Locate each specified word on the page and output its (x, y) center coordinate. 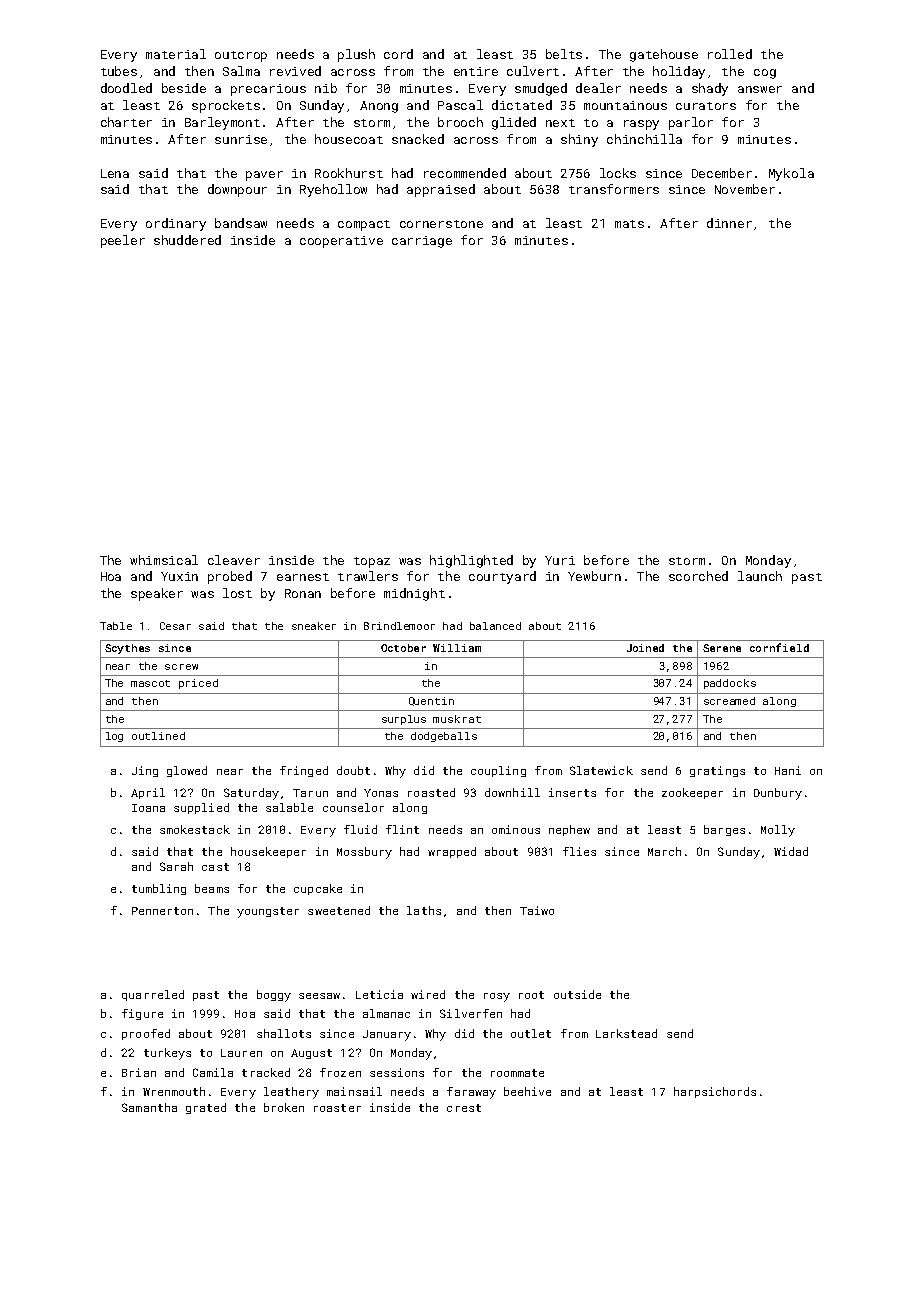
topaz (372, 562)
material (176, 54)
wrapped (452, 852)
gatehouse (664, 55)
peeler (123, 241)
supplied (201, 808)
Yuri (560, 560)
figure (142, 1014)
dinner (729, 223)
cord (398, 54)
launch (760, 576)
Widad (791, 851)
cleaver (234, 560)
